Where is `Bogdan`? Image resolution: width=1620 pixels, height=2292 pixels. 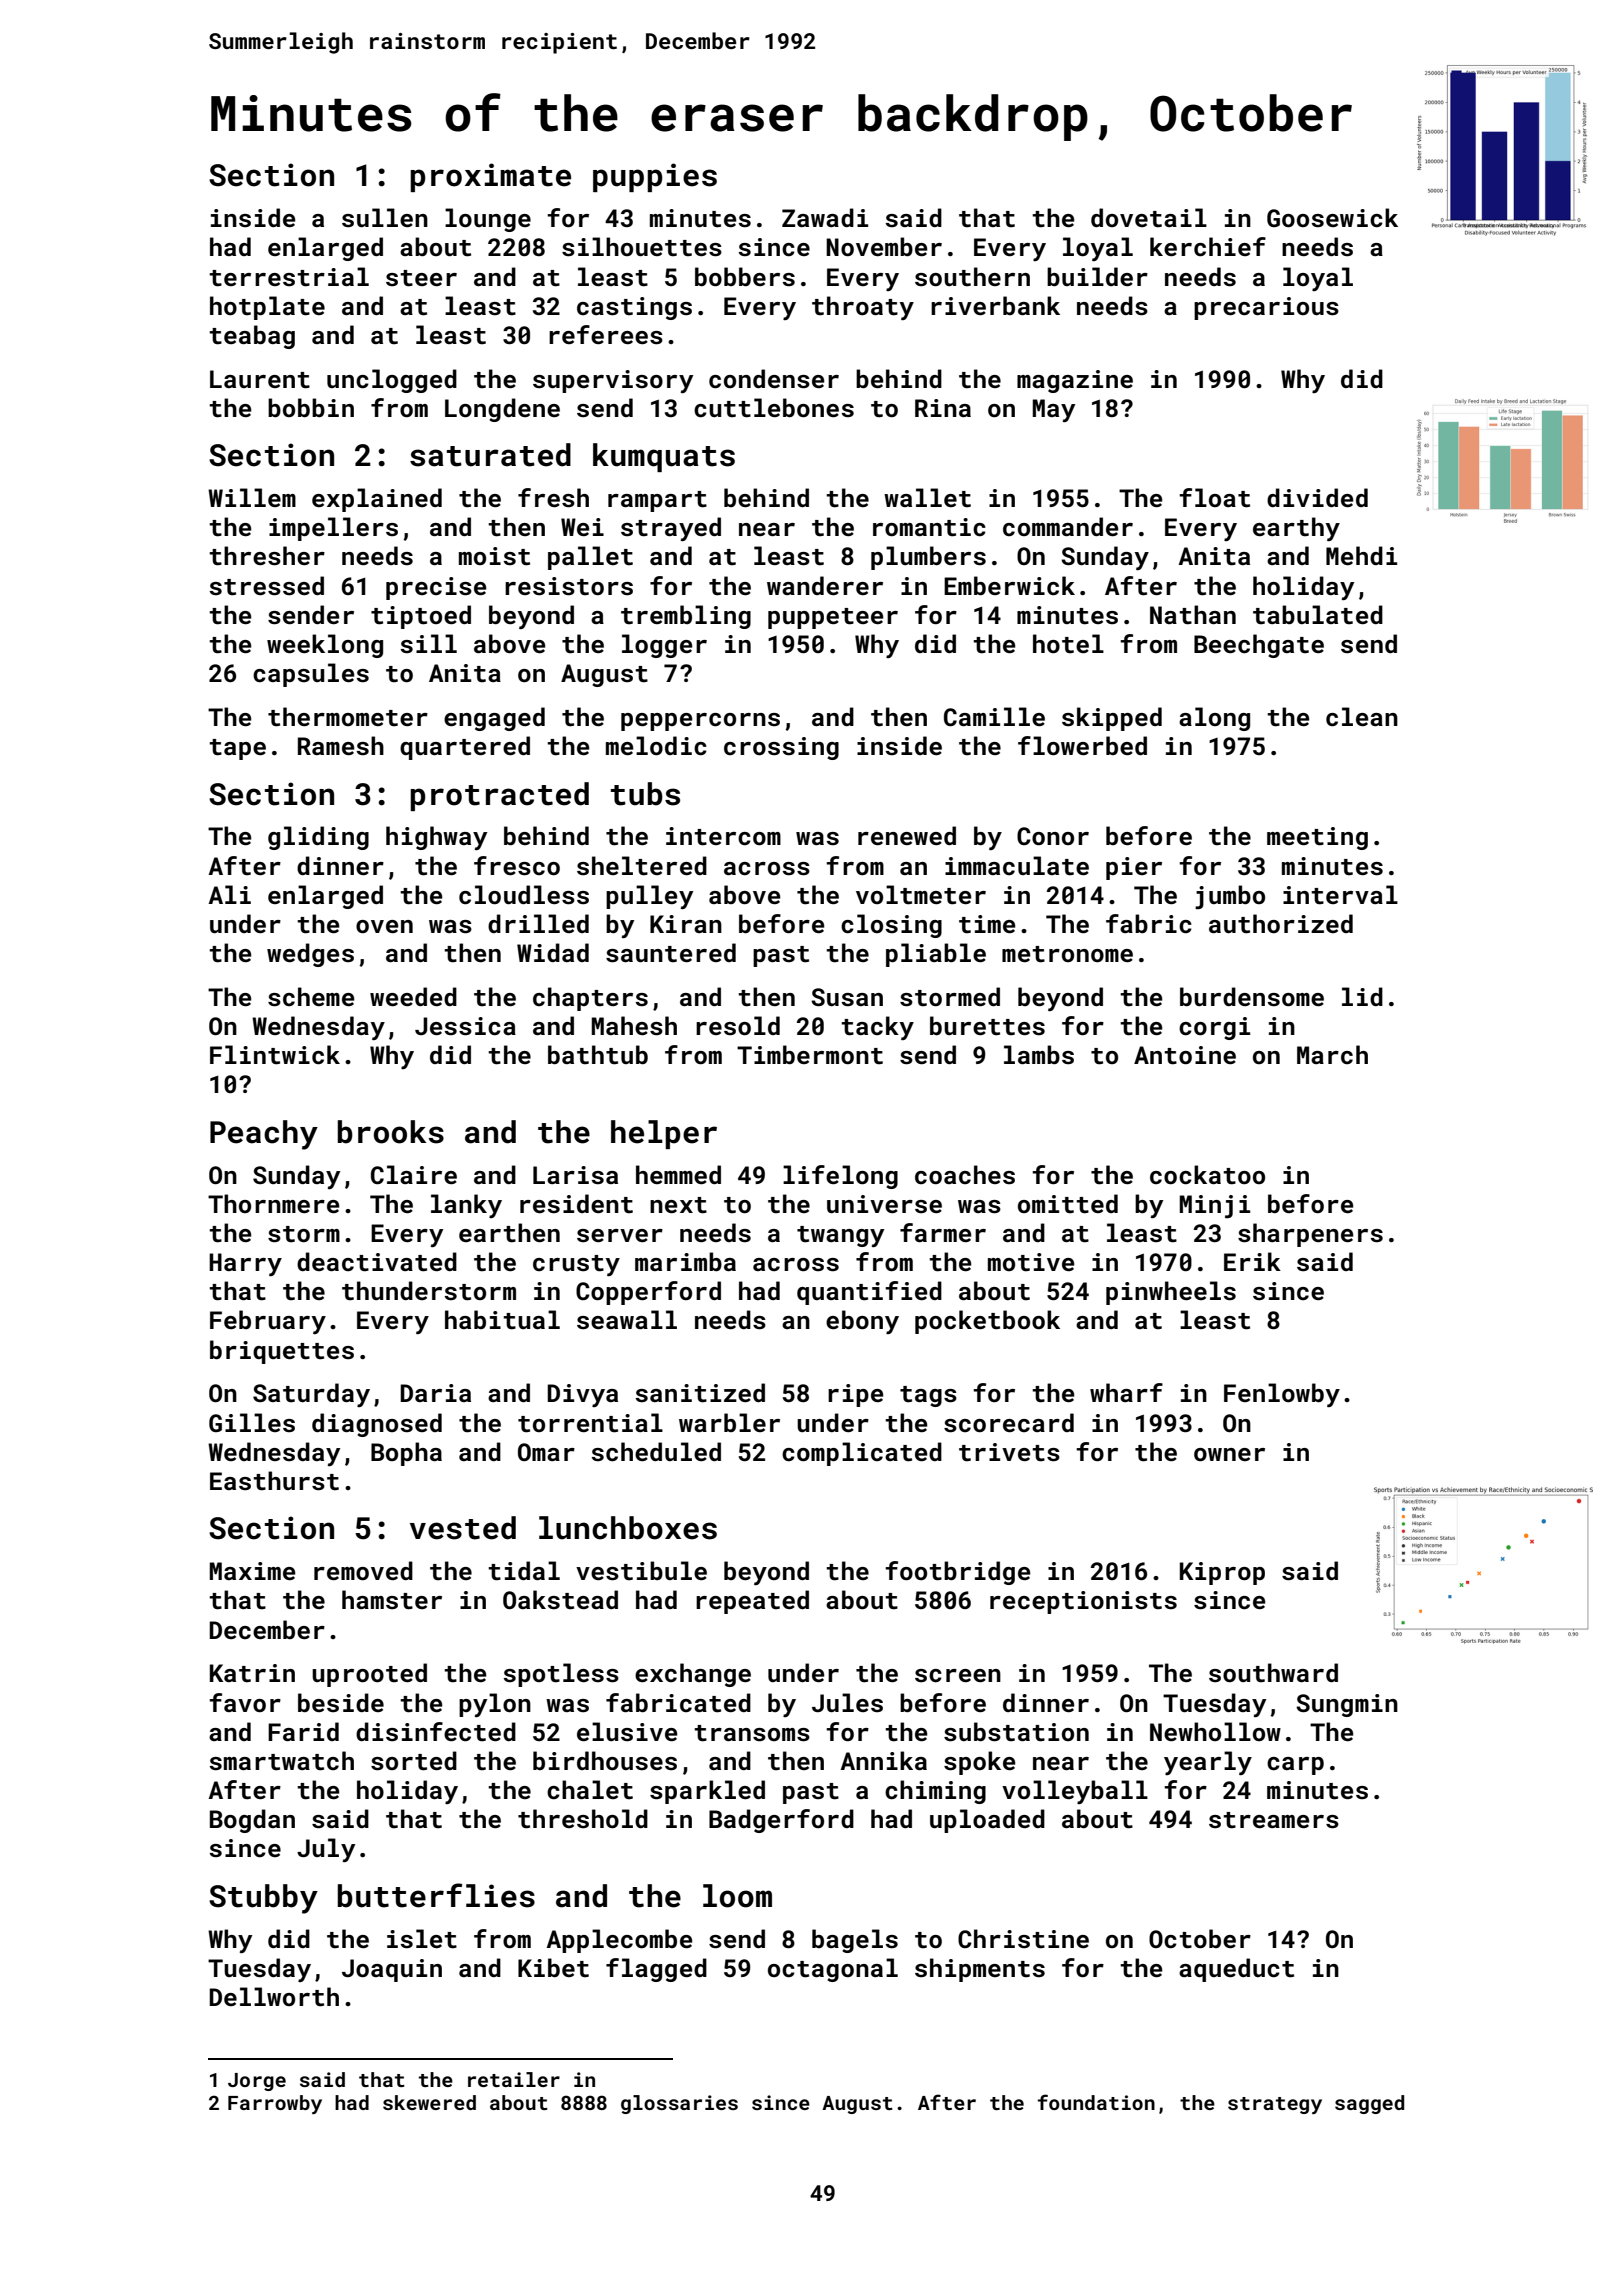 Bogdan is located at coordinates (252, 1821).
